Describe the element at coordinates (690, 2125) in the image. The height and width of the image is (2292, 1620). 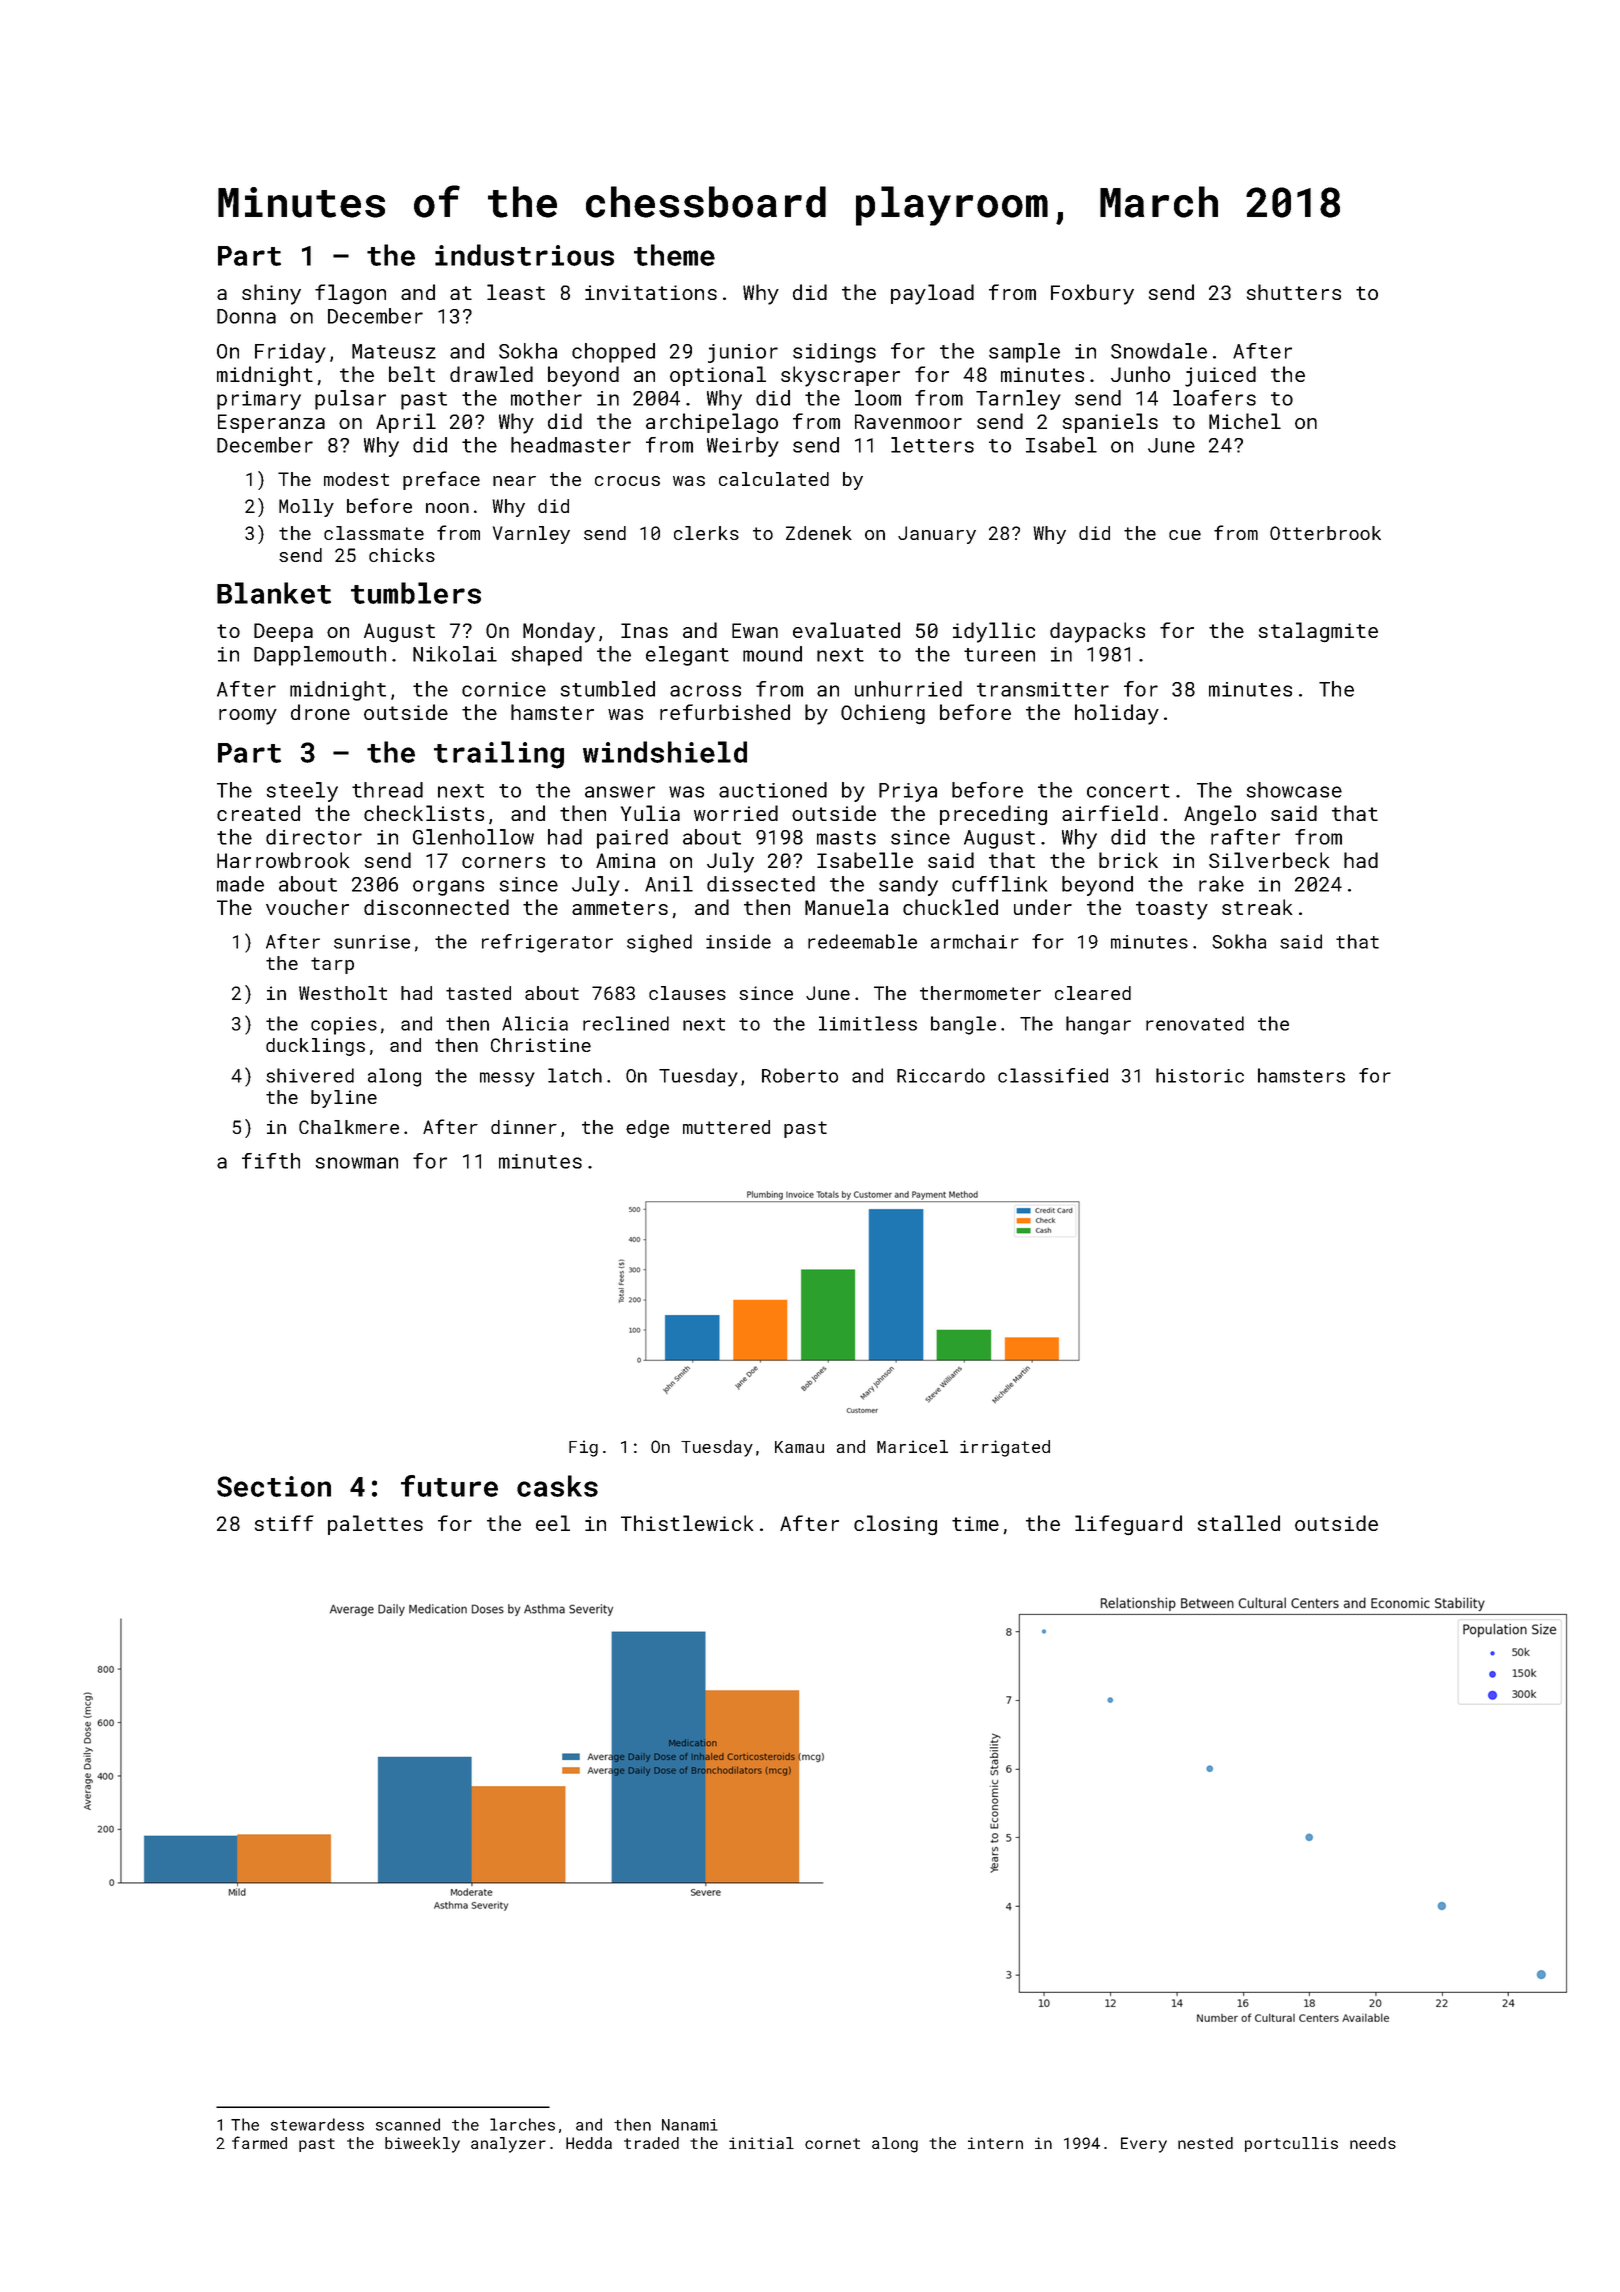
I see `Nanami` at that location.
